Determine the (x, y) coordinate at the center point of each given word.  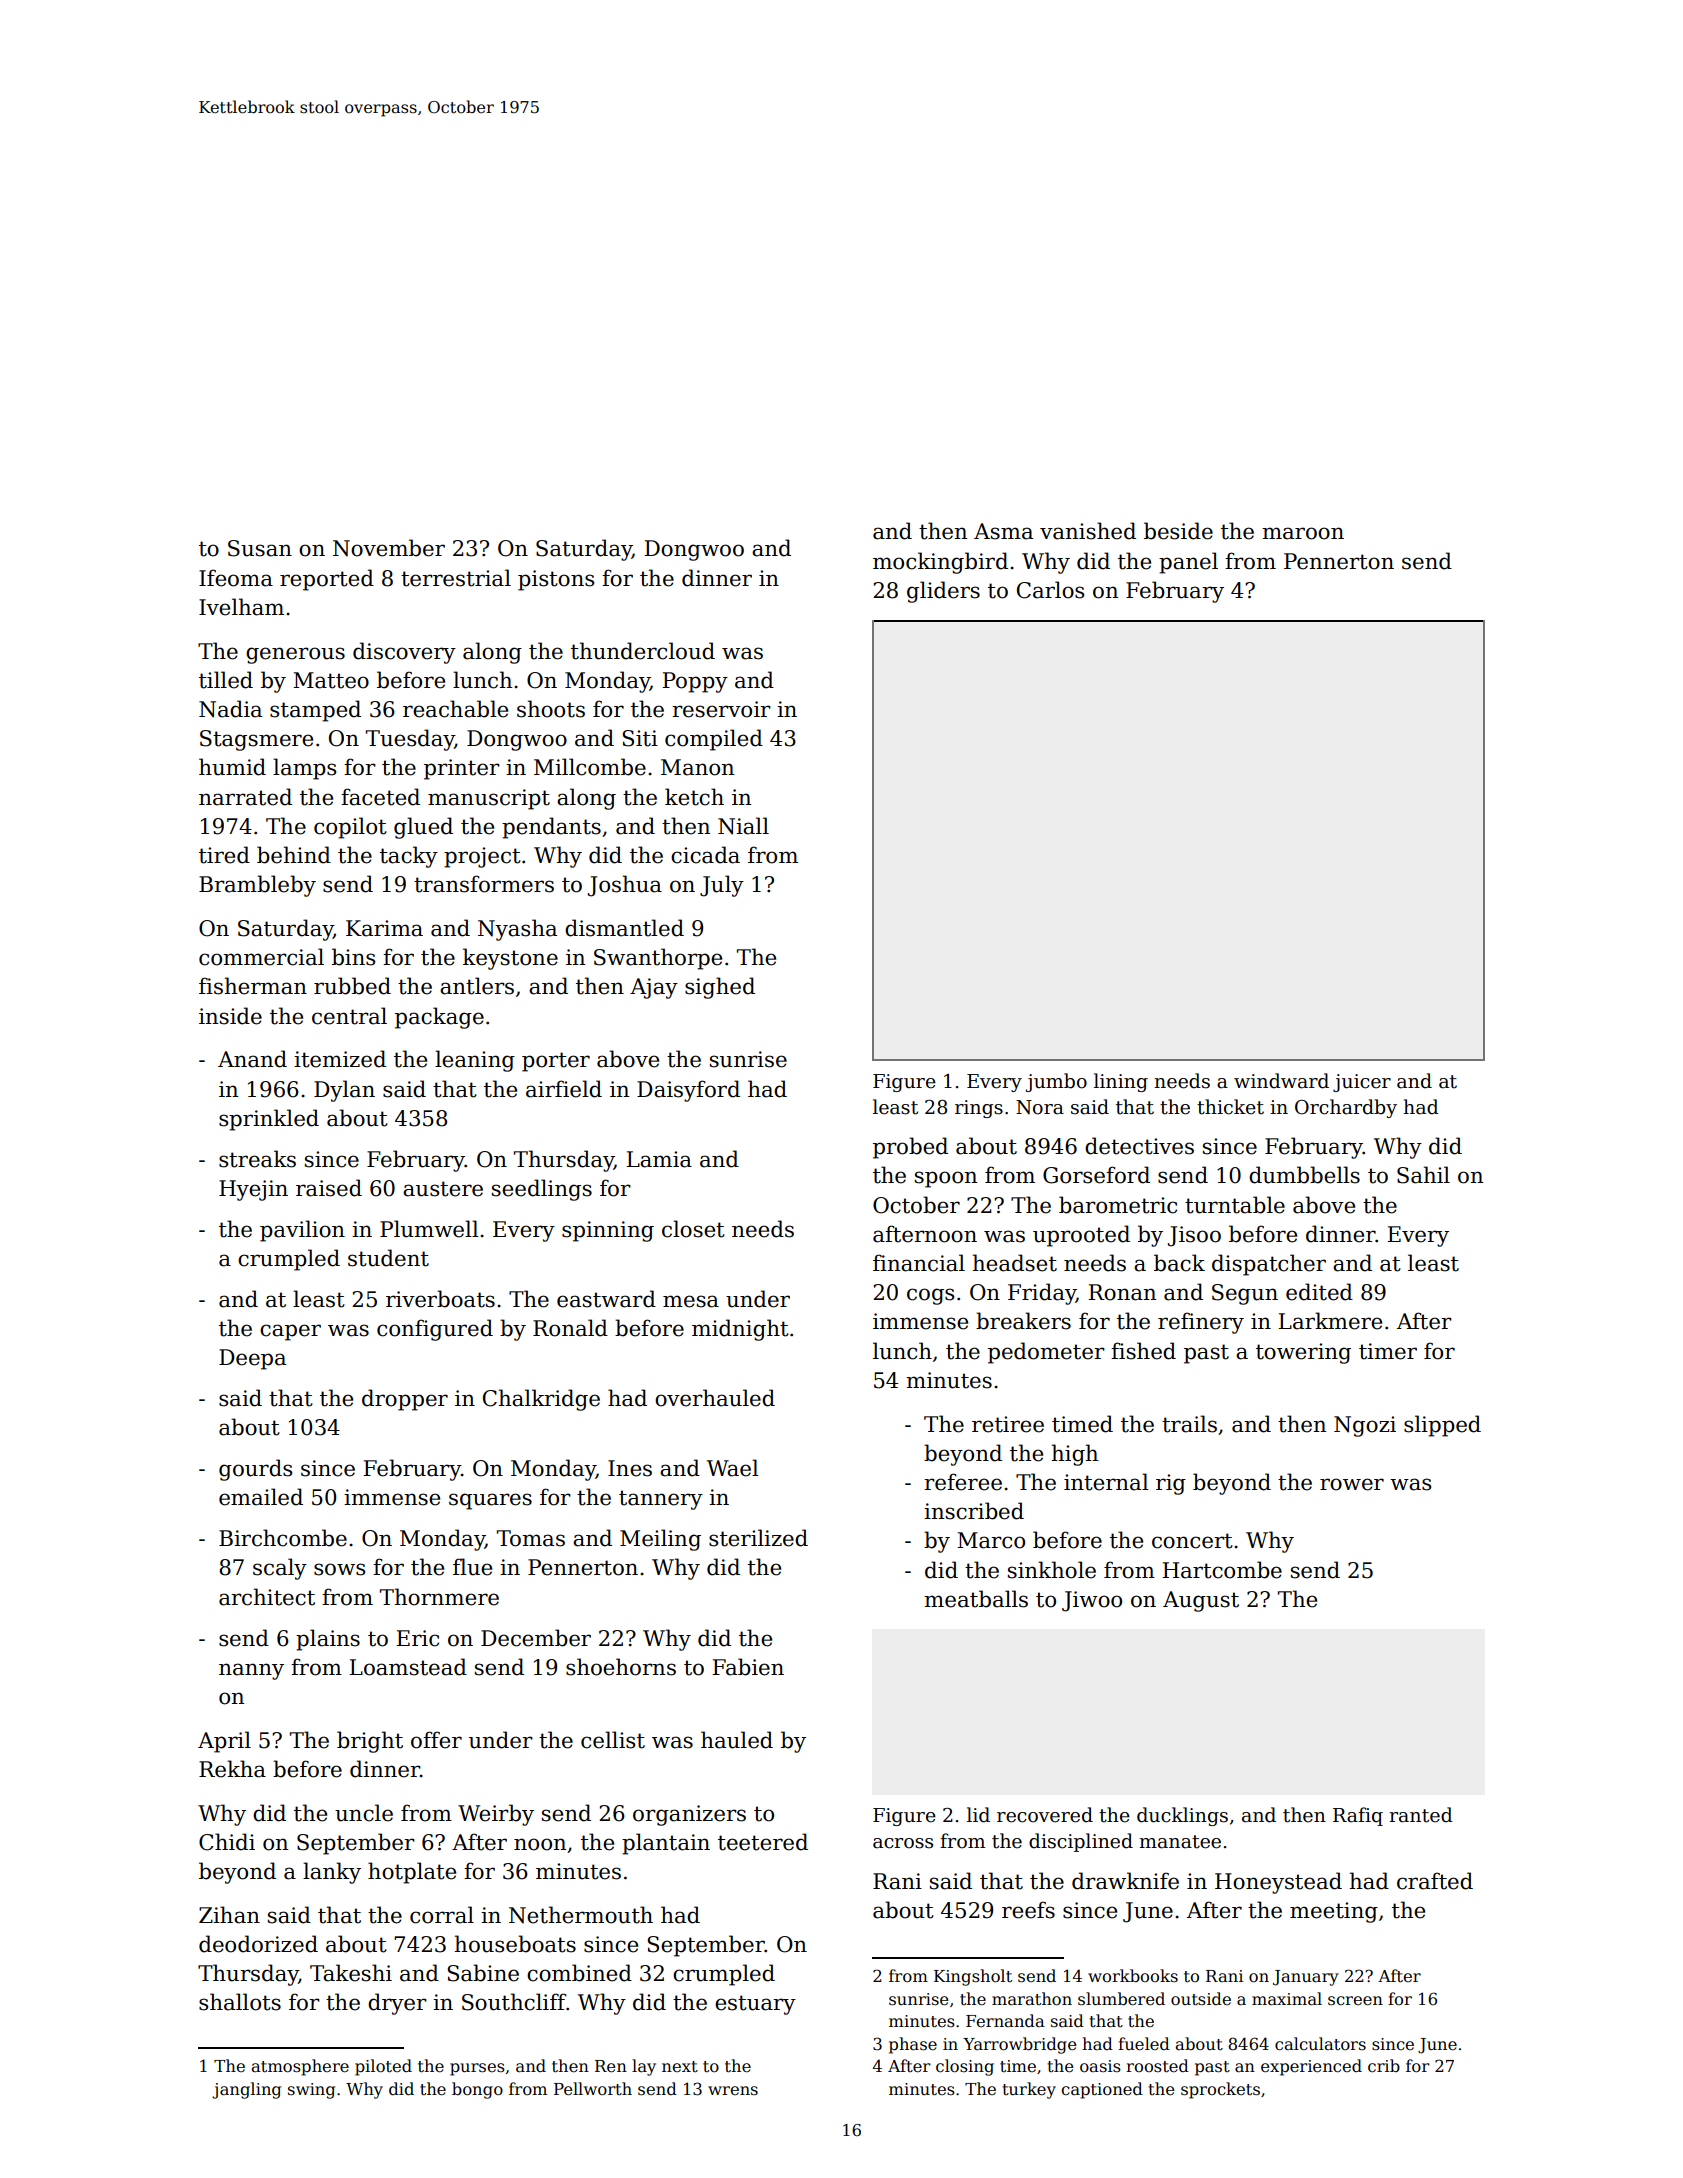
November (389, 548)
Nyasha (517, 930)
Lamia (659, 1159)
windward (1281, 1081)
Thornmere (439, 1597)
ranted (1421, 1815)
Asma (1003, 531)
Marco (991, 1540)
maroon (1303, 533)
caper (290, 1332)
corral (442, 1915)
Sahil (1423, 1175)
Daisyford (688, 1091)
